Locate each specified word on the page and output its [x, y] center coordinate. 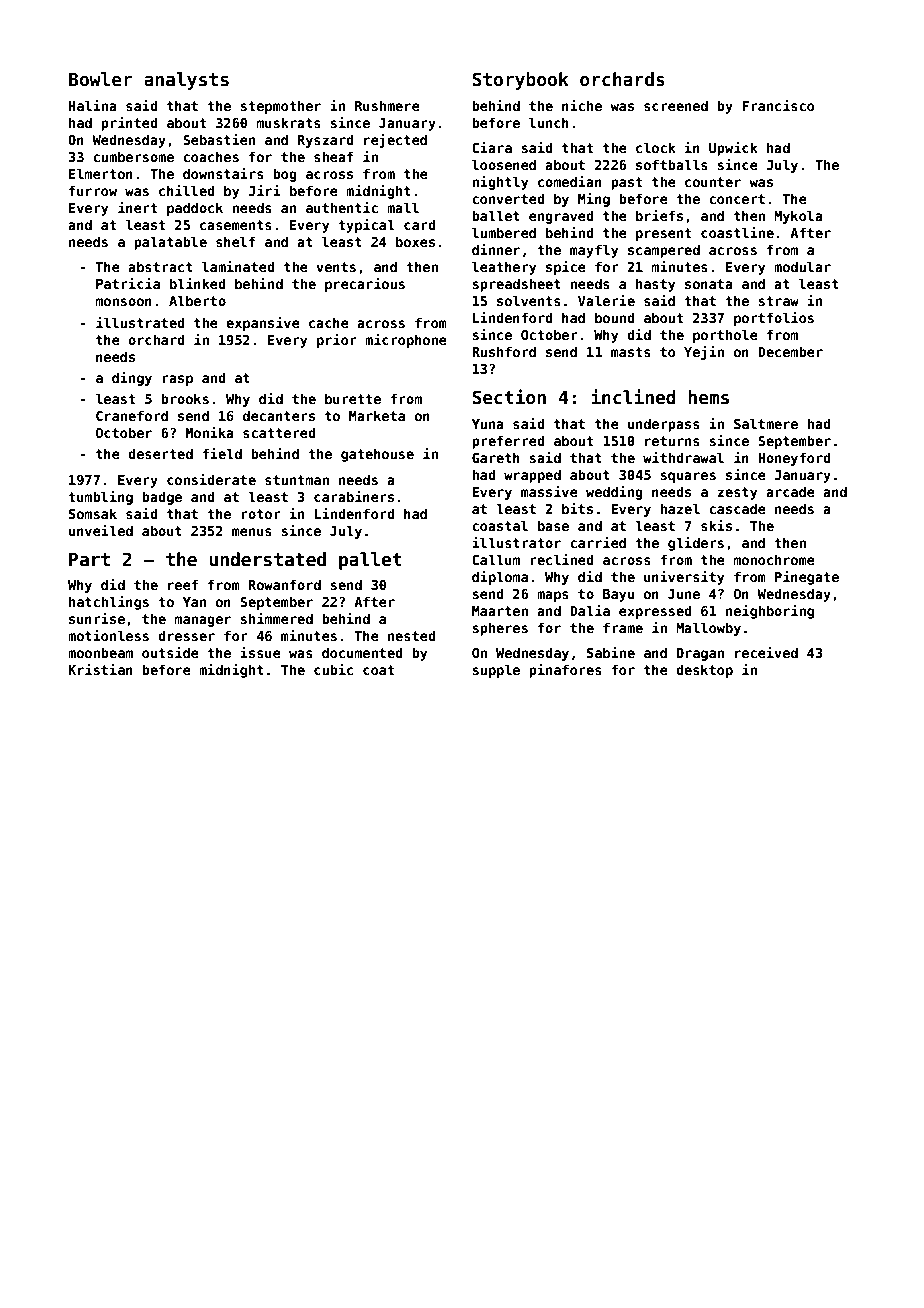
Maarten [500, 611]
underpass [664, 425]
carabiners [354, 496]
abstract [160, 266]
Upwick [733, 149]
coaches [211, 156]
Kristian [100, 669]
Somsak [93, 513]
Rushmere [387, 105]
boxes [415, 241]
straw [778, 301]
